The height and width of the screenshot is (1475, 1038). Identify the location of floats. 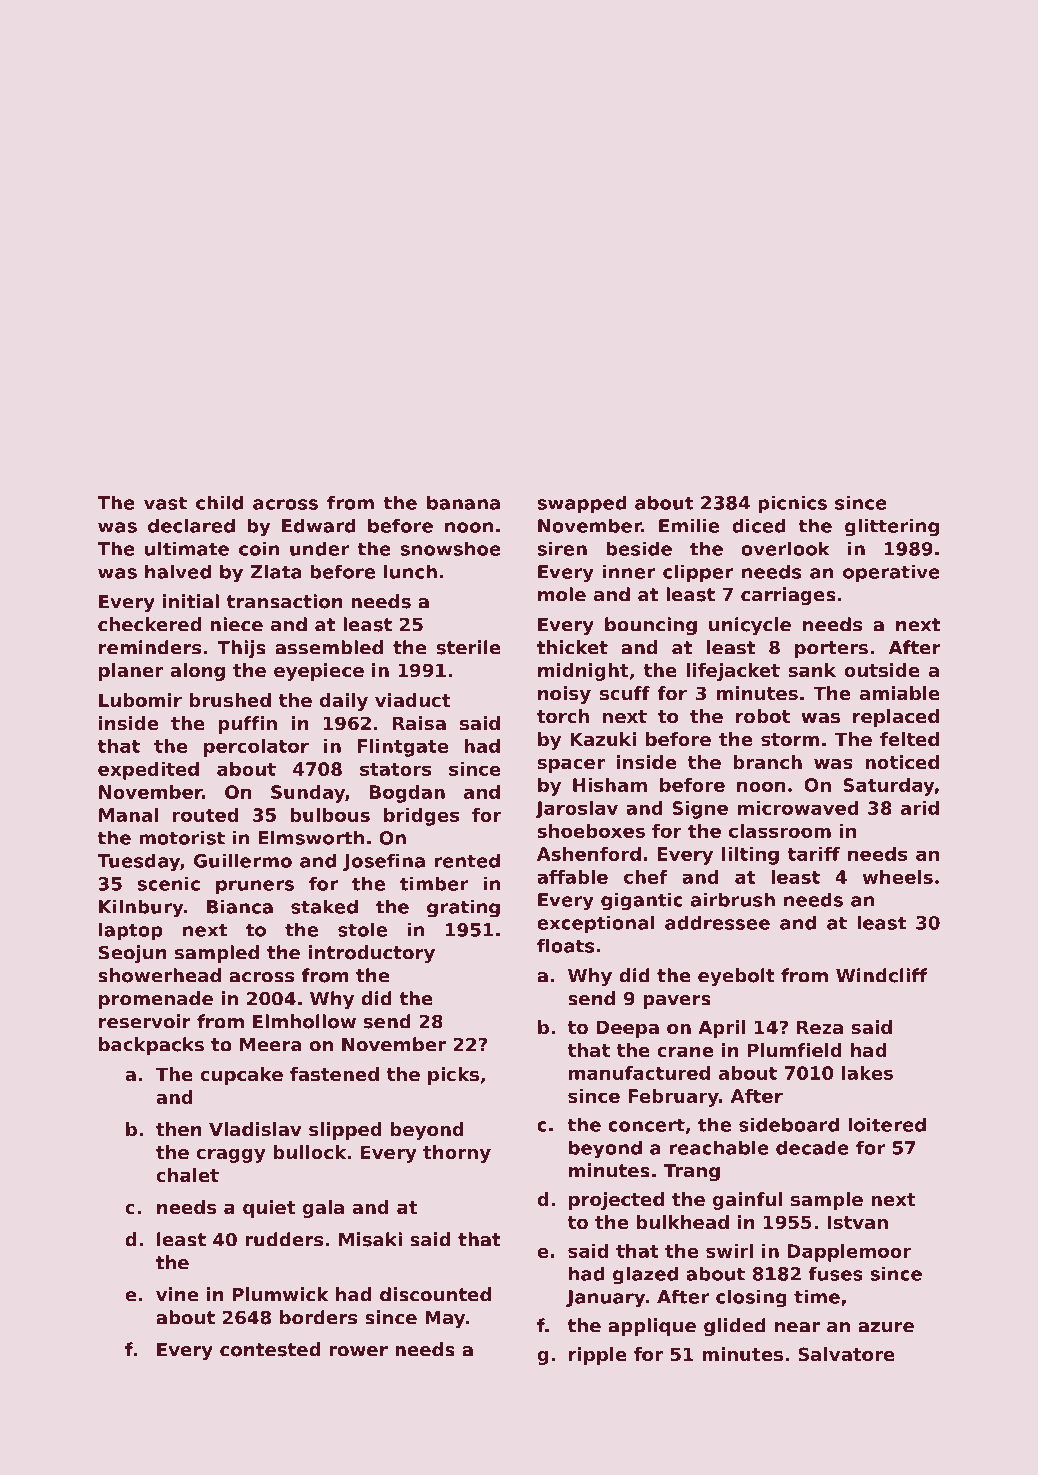
(565, 945).
